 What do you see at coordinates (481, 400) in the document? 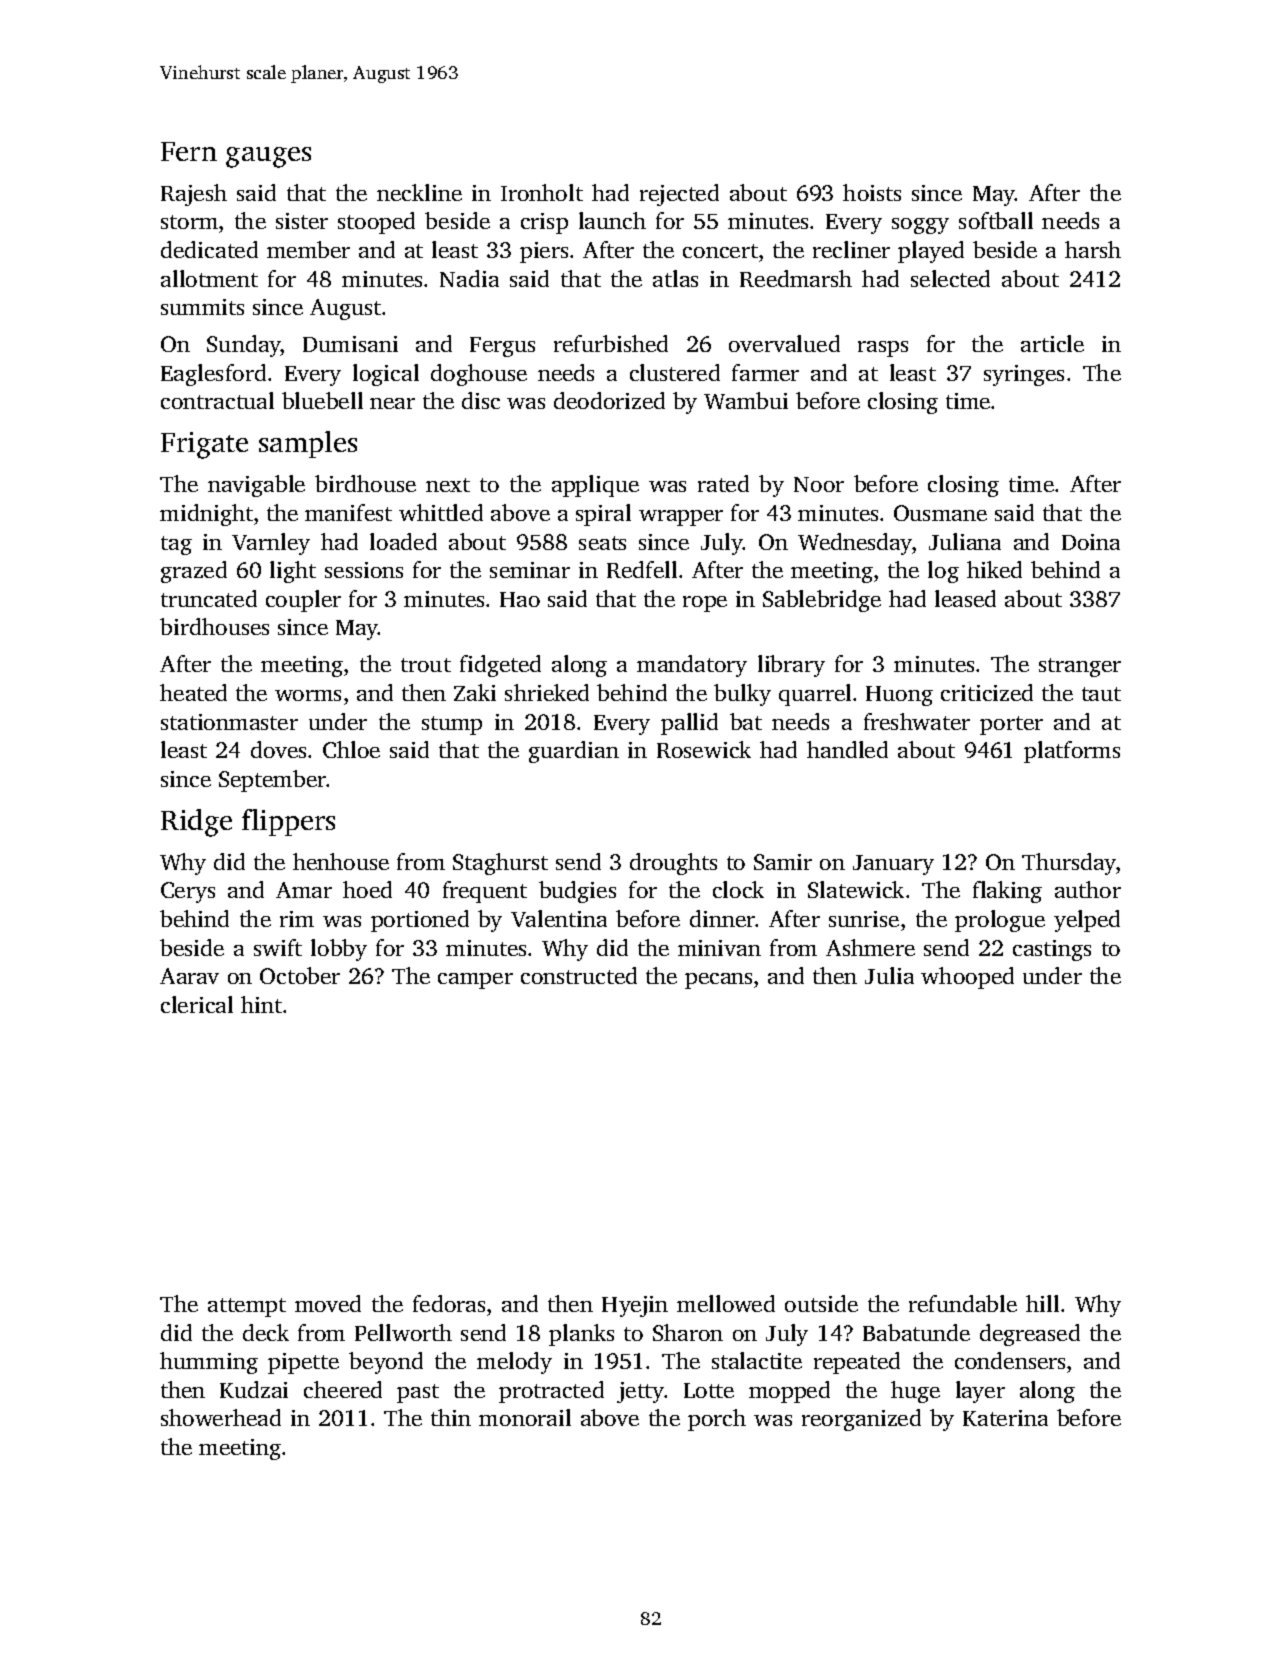
I see `disc` at bounding box center [481, 400].
